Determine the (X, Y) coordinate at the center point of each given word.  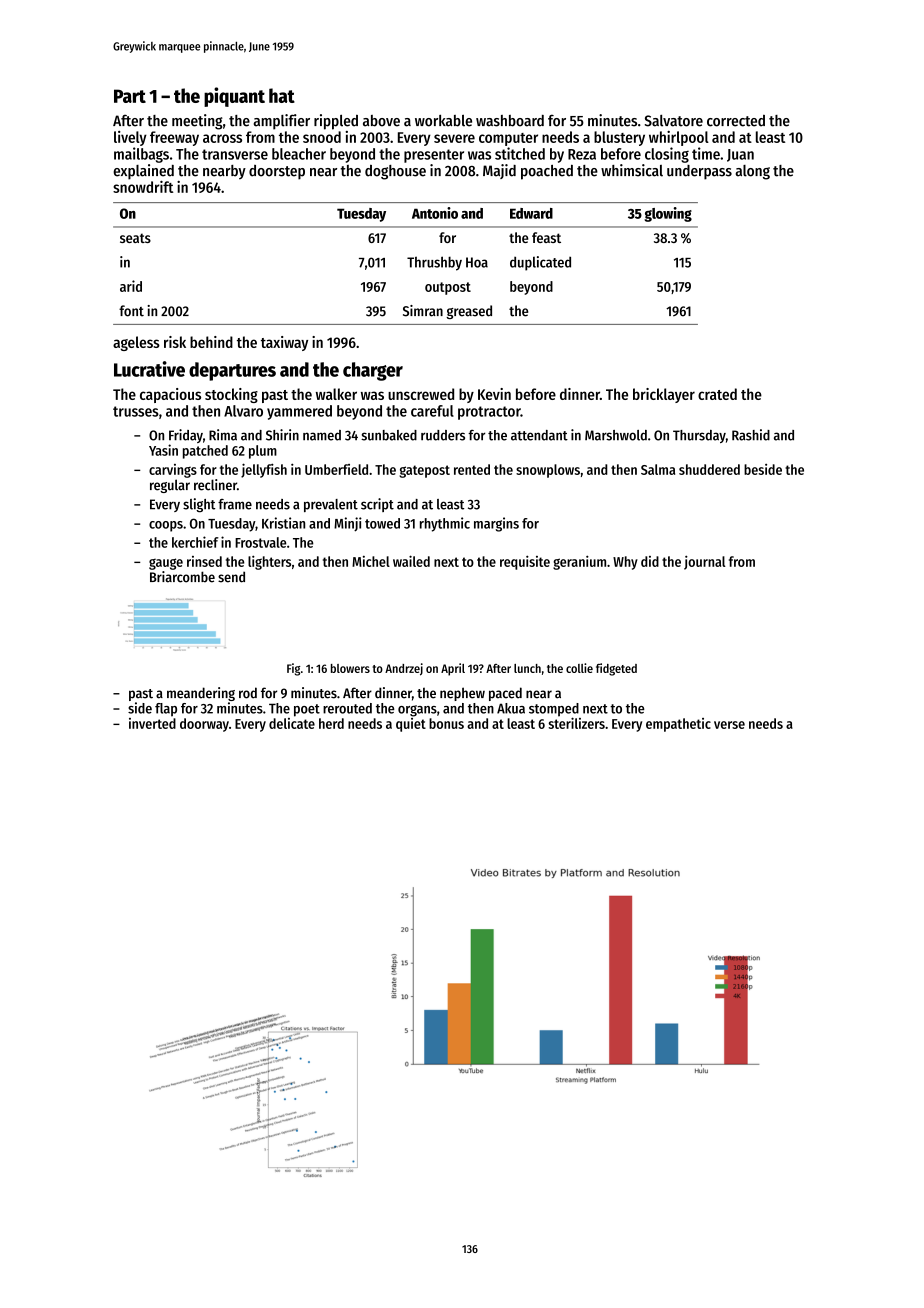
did (650, 561)
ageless (136, 343)
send (231, 577)
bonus (446, 723)
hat (282, 95)
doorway (204, 725)
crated (717, 394)
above (381, 121)
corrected (736, 121)
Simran (423, 311)
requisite (525, 562)
